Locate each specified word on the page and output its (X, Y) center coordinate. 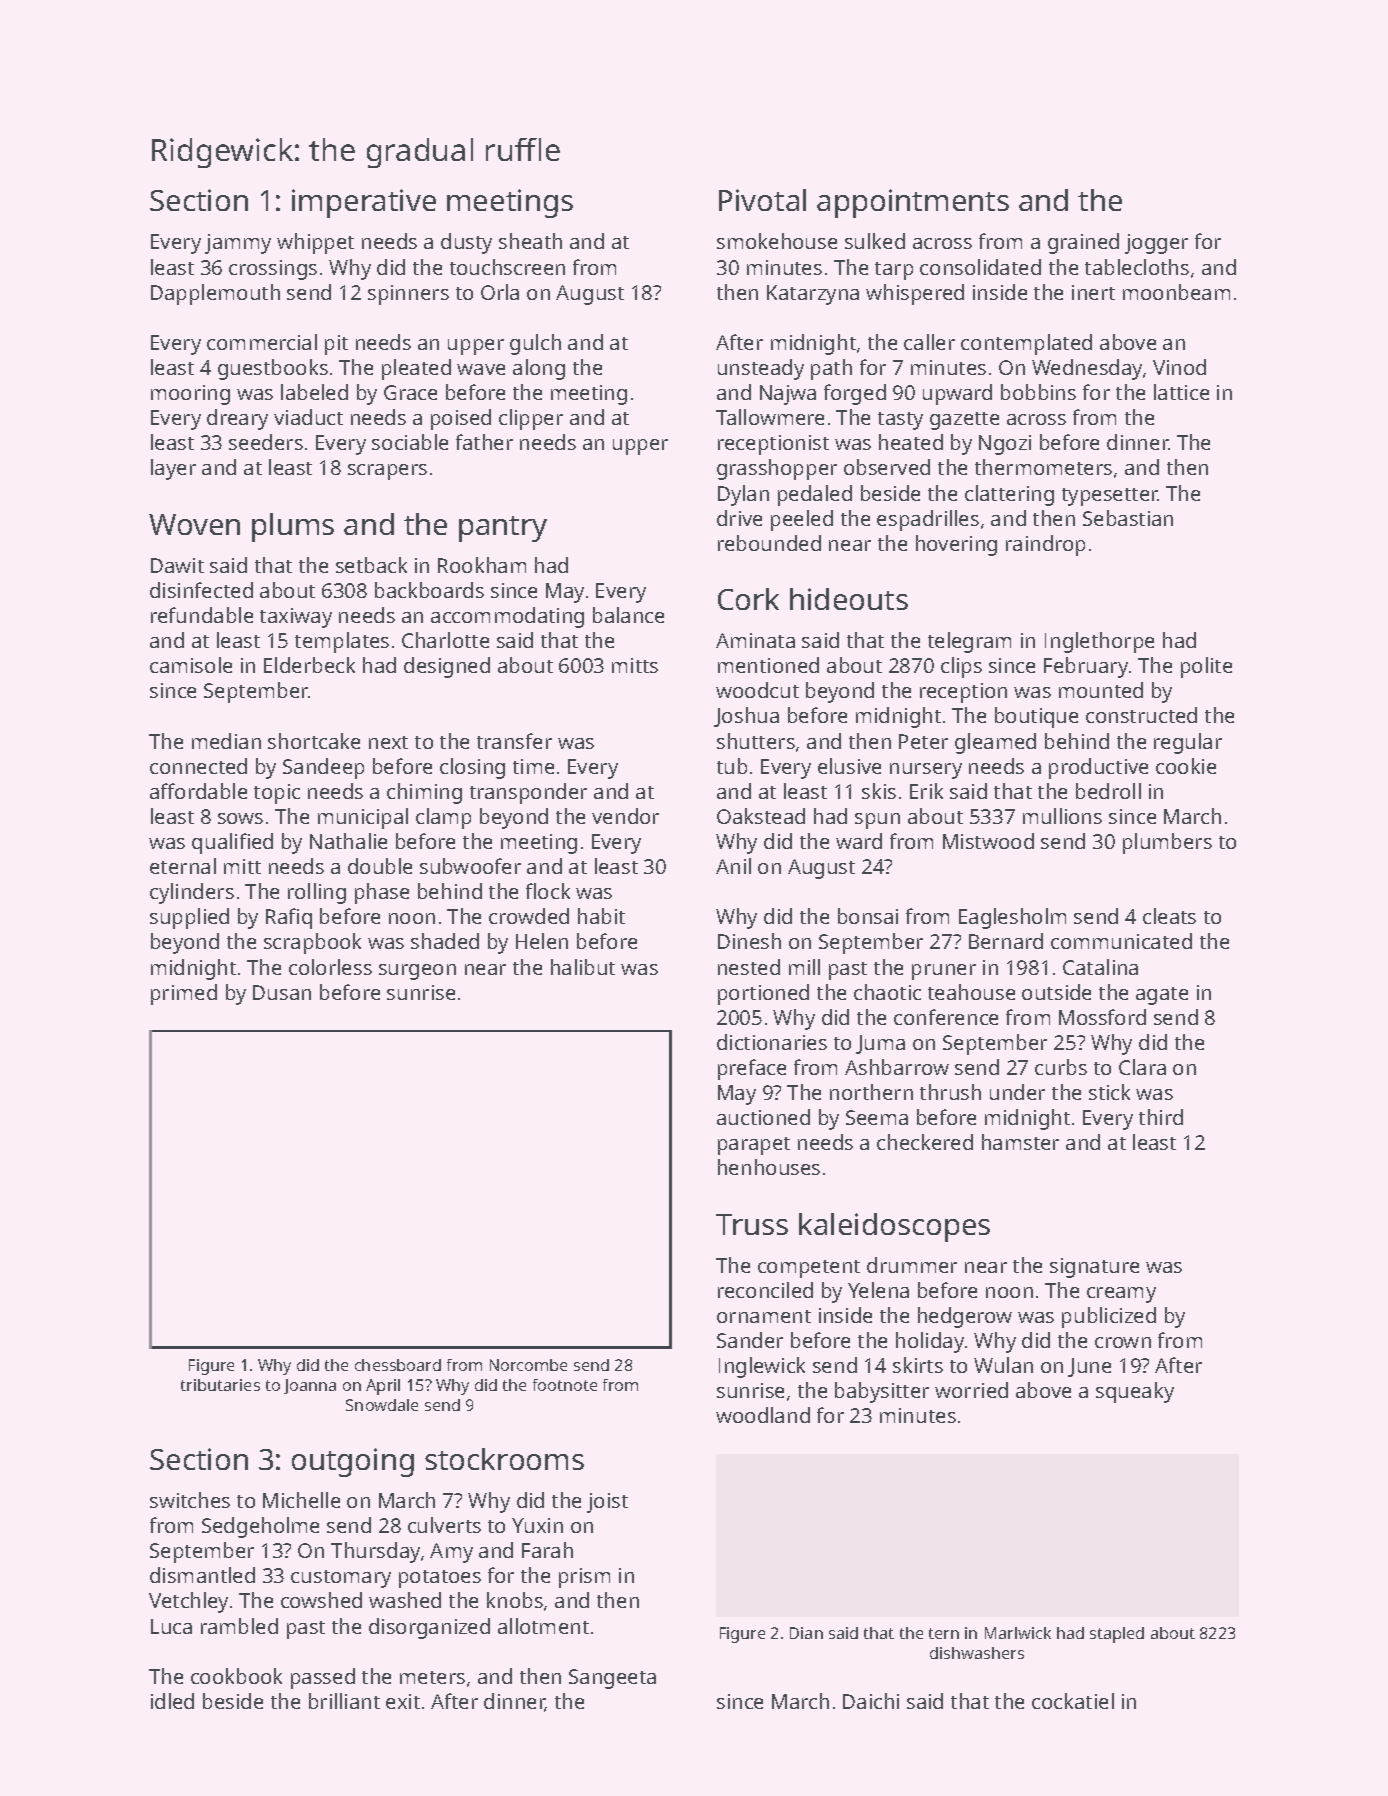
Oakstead (761, 816)
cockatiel (1073, 1701)
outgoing (353, 1462)
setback (371, 565)
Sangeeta (612, 1679)
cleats (1169, 916)
